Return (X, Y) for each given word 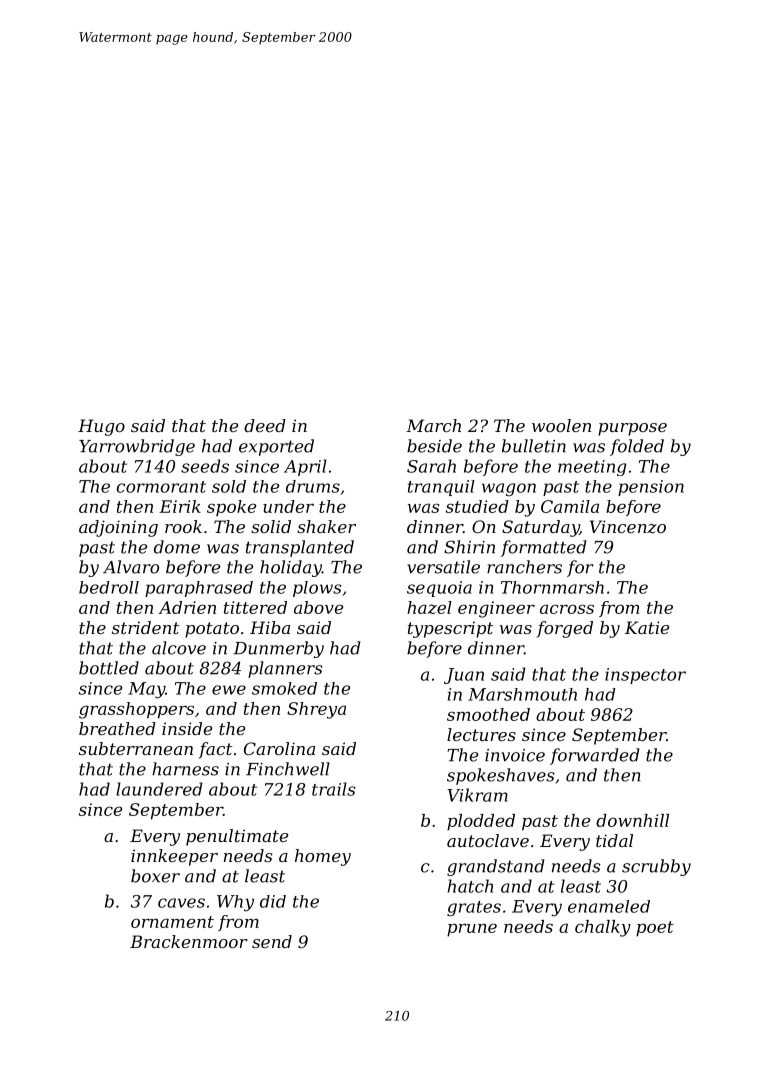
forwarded (594, 756)
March (433, 425)
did (273, 901)
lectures (481, 734)
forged (565, 629)
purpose (632, 429)
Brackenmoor (189, 941)
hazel (429, 607)
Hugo (101, 427)
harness (185, 769)
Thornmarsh (552, 587)
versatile (443, 567)
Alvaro (131, 567)
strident (145, 627)
